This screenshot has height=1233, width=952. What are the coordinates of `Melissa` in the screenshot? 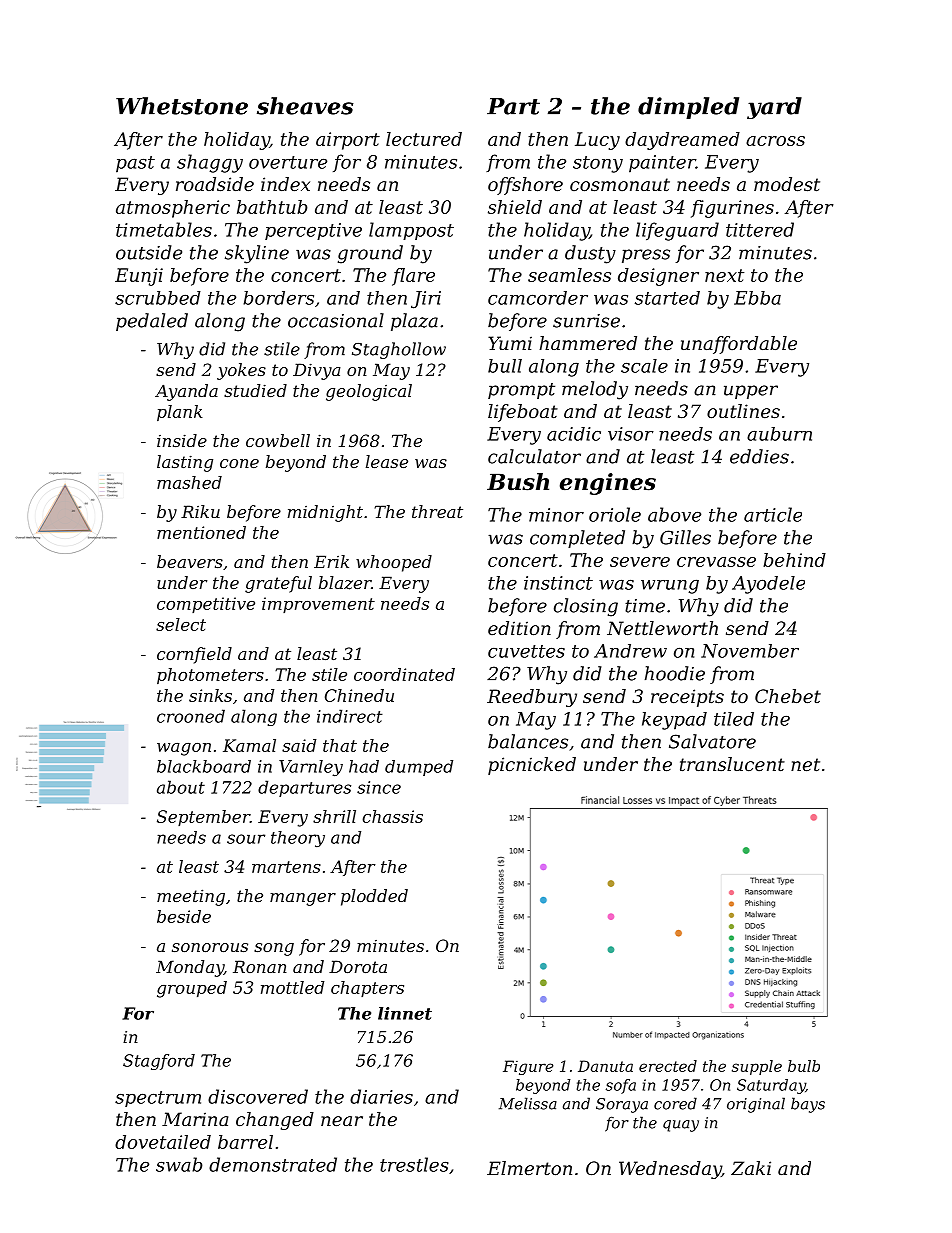 It's located at (528, 1103).
